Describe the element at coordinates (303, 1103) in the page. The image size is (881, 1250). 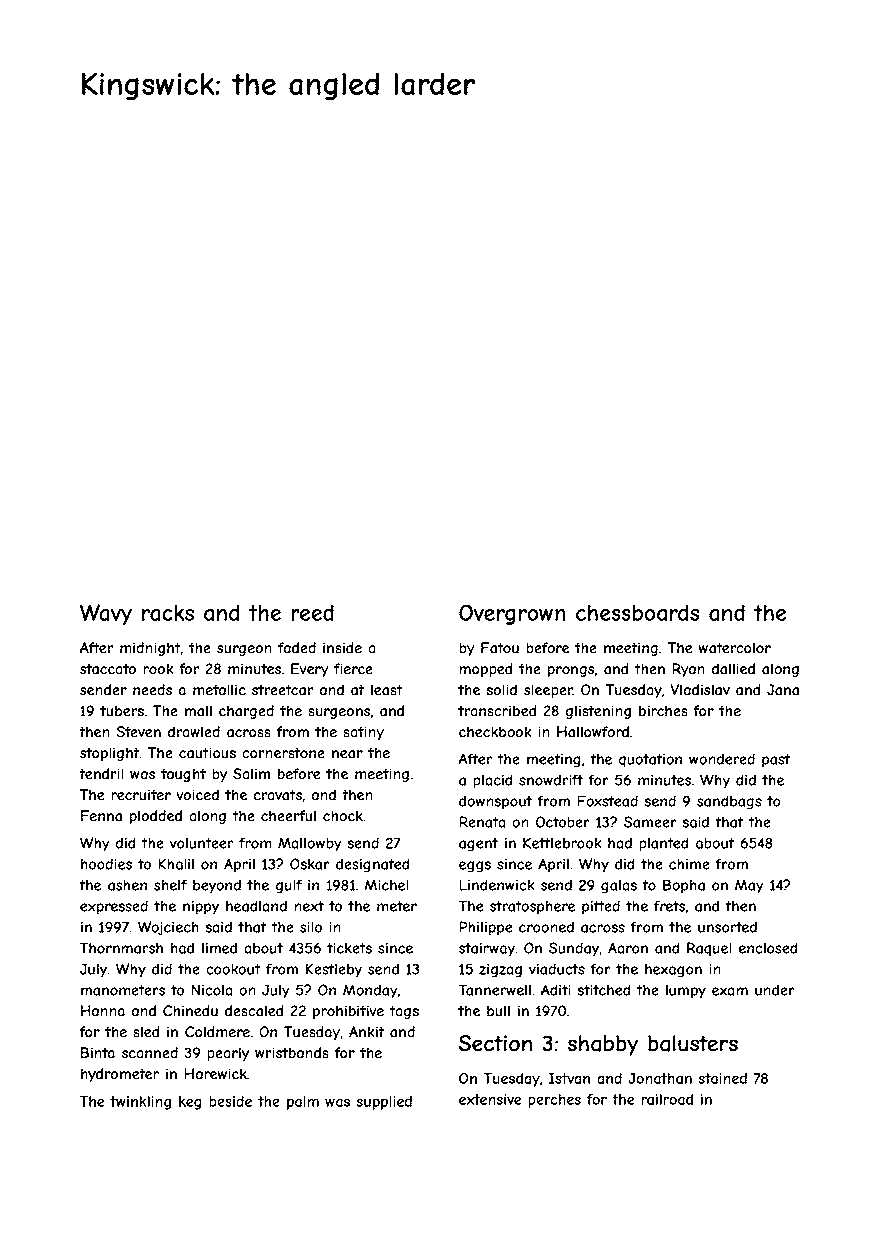
I see `palm` at that location.
